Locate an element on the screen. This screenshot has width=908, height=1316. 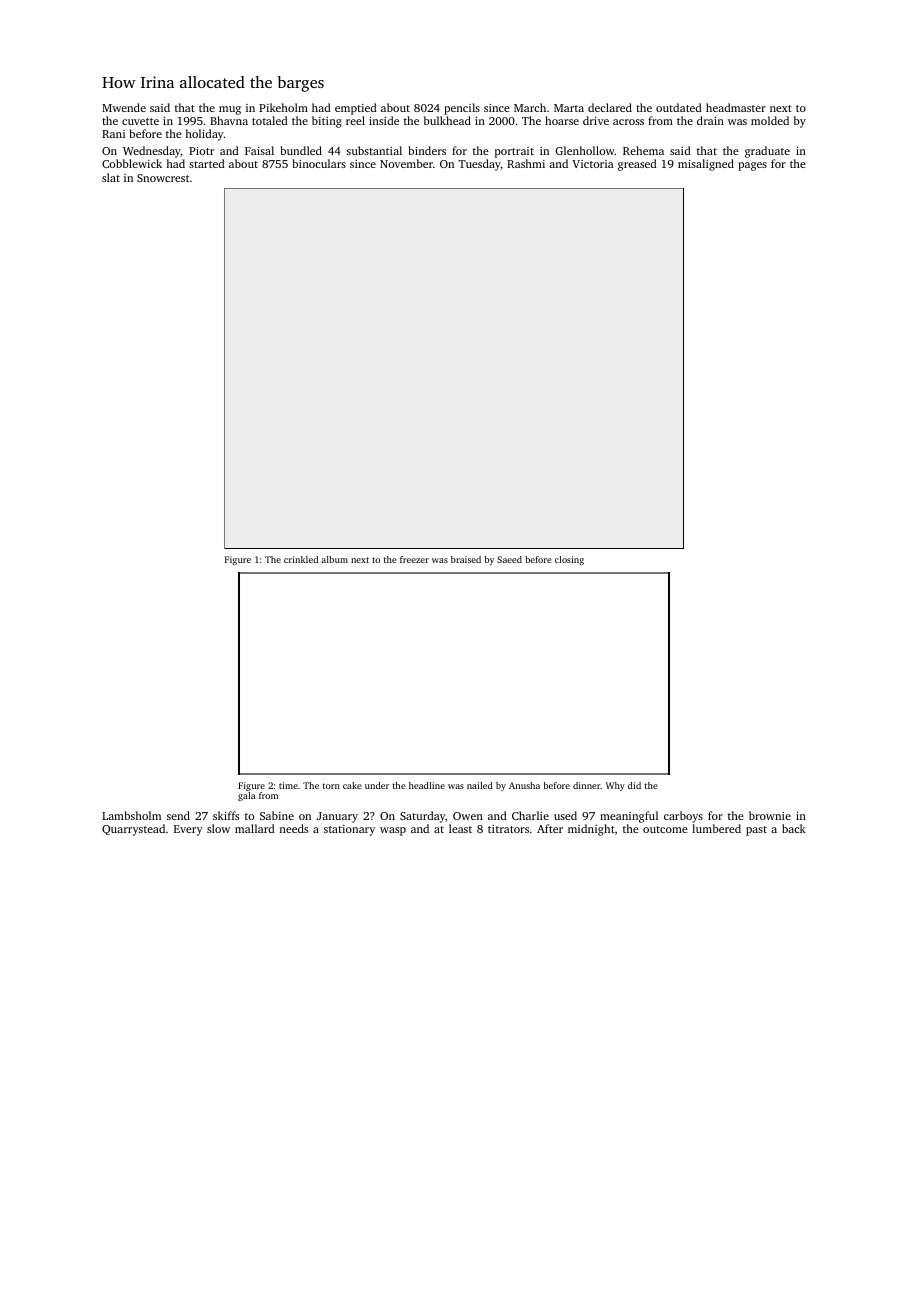
pencils is located at coordinates (462, 109).
